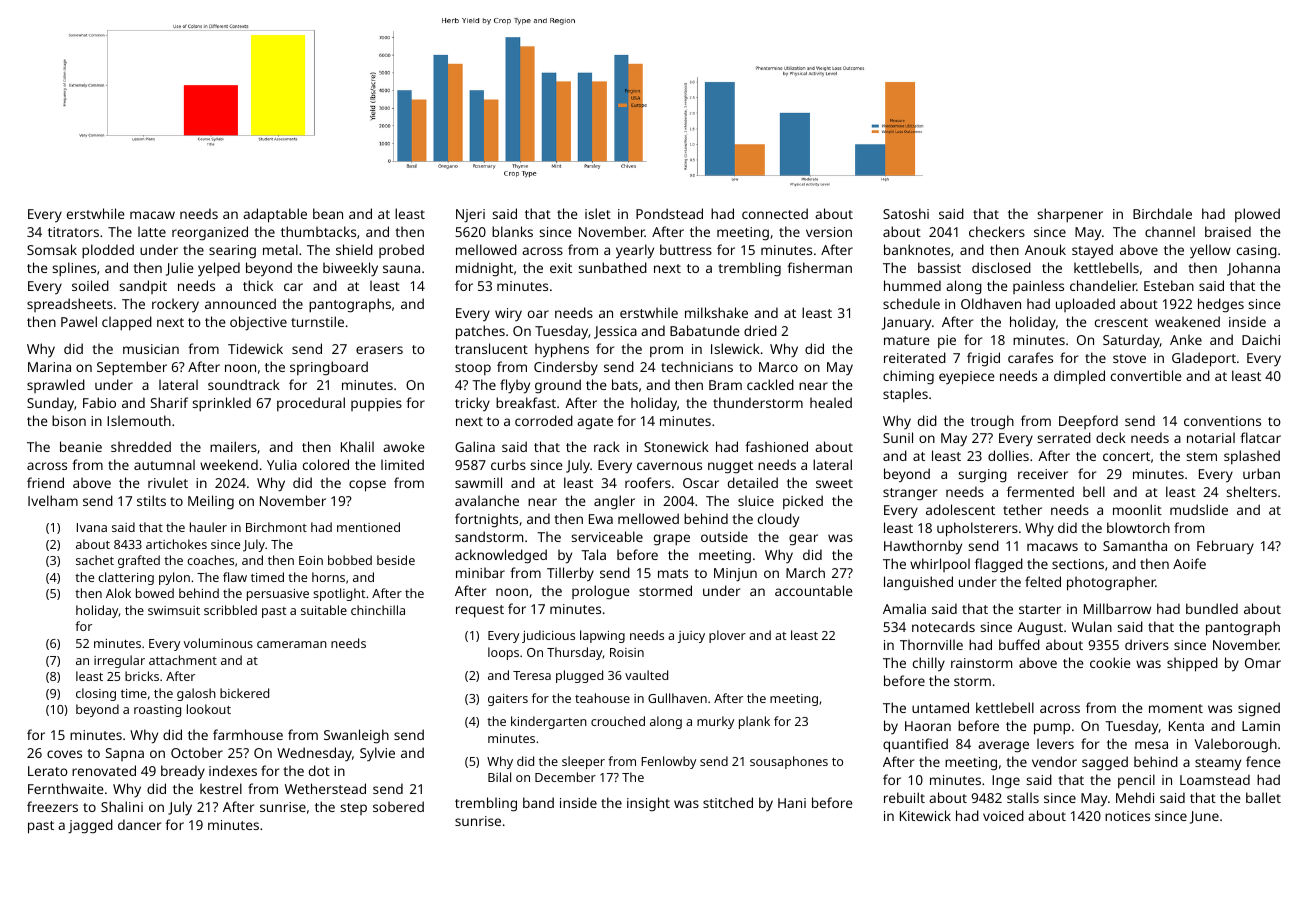  Describe the element at coordinates (1212, 608) in the document. I see `bundled` at that location.
